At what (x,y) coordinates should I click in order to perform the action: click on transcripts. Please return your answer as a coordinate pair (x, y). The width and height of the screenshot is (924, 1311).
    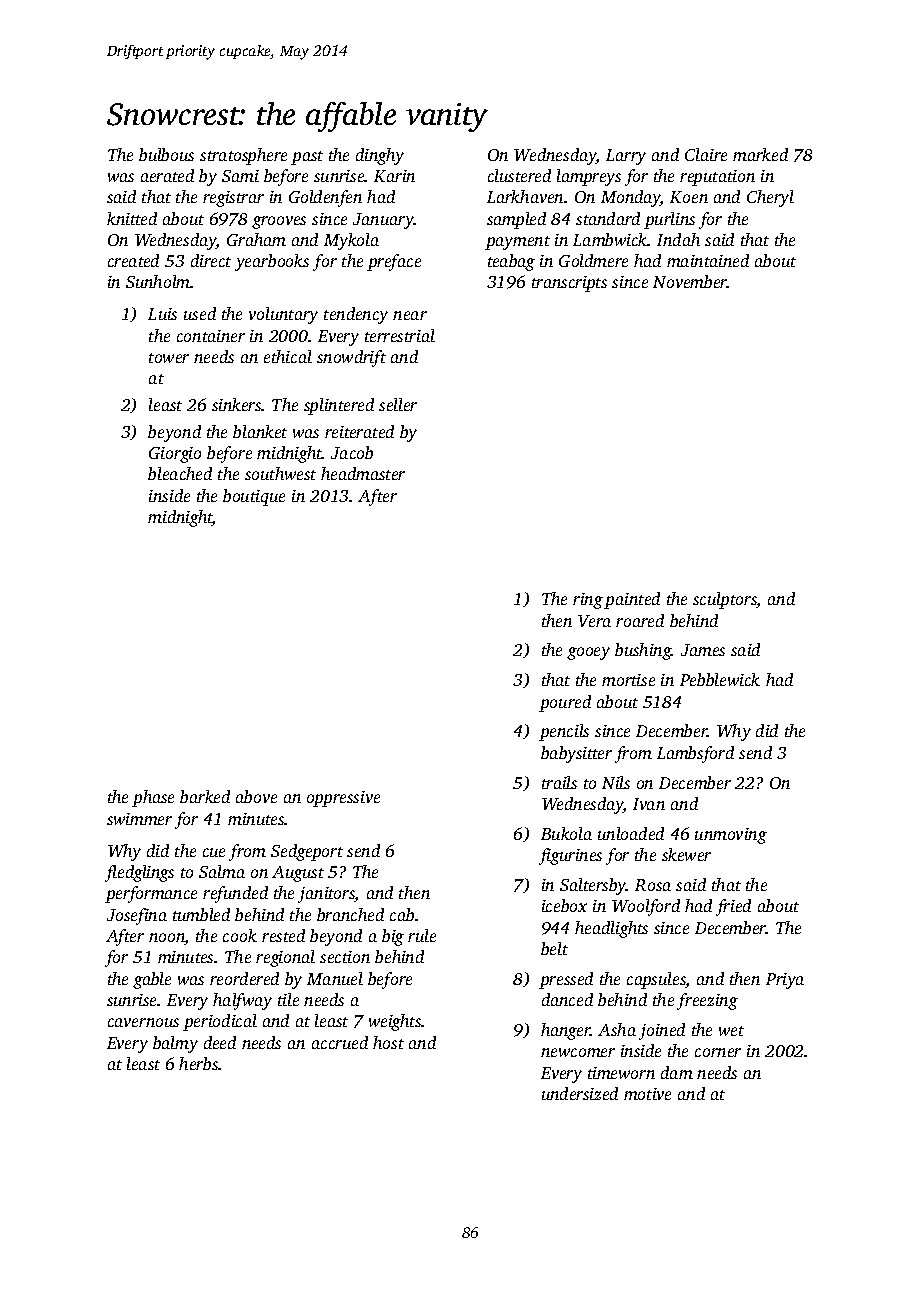
    Looking at the image, I should click on (569, 284).
